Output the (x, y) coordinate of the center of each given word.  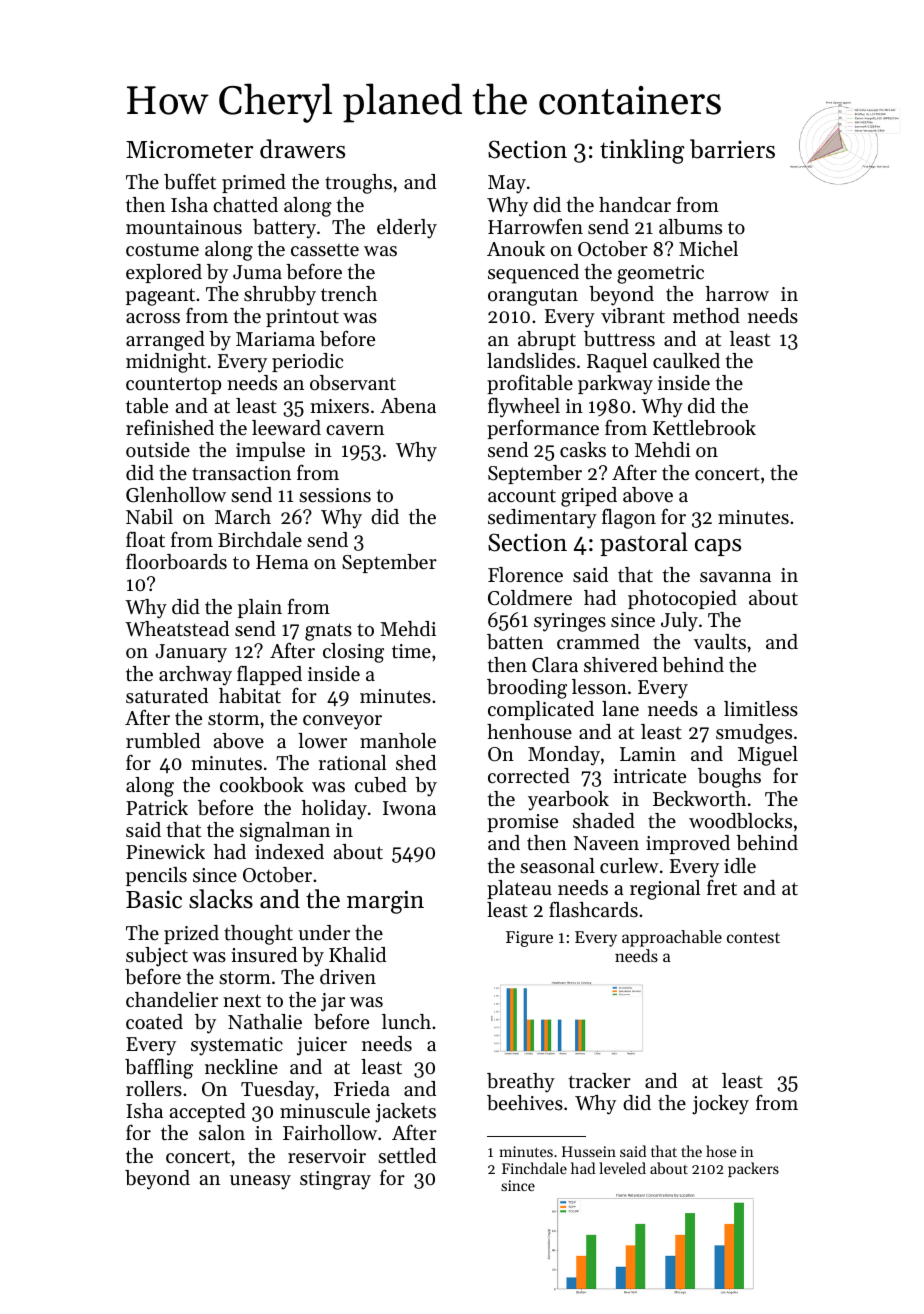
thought (258, 935)
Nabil (149, 517)
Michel (708, 249)
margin (385, 902)
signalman (285, 832)
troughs (358, 184)
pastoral (644, 544)
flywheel (524, 407)
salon (222, 1133)
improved (688, 844)
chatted (245, 205)
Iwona (409, 808)
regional (665, 890)
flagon (629, 518)
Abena (408, 406)
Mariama (275, 339)
